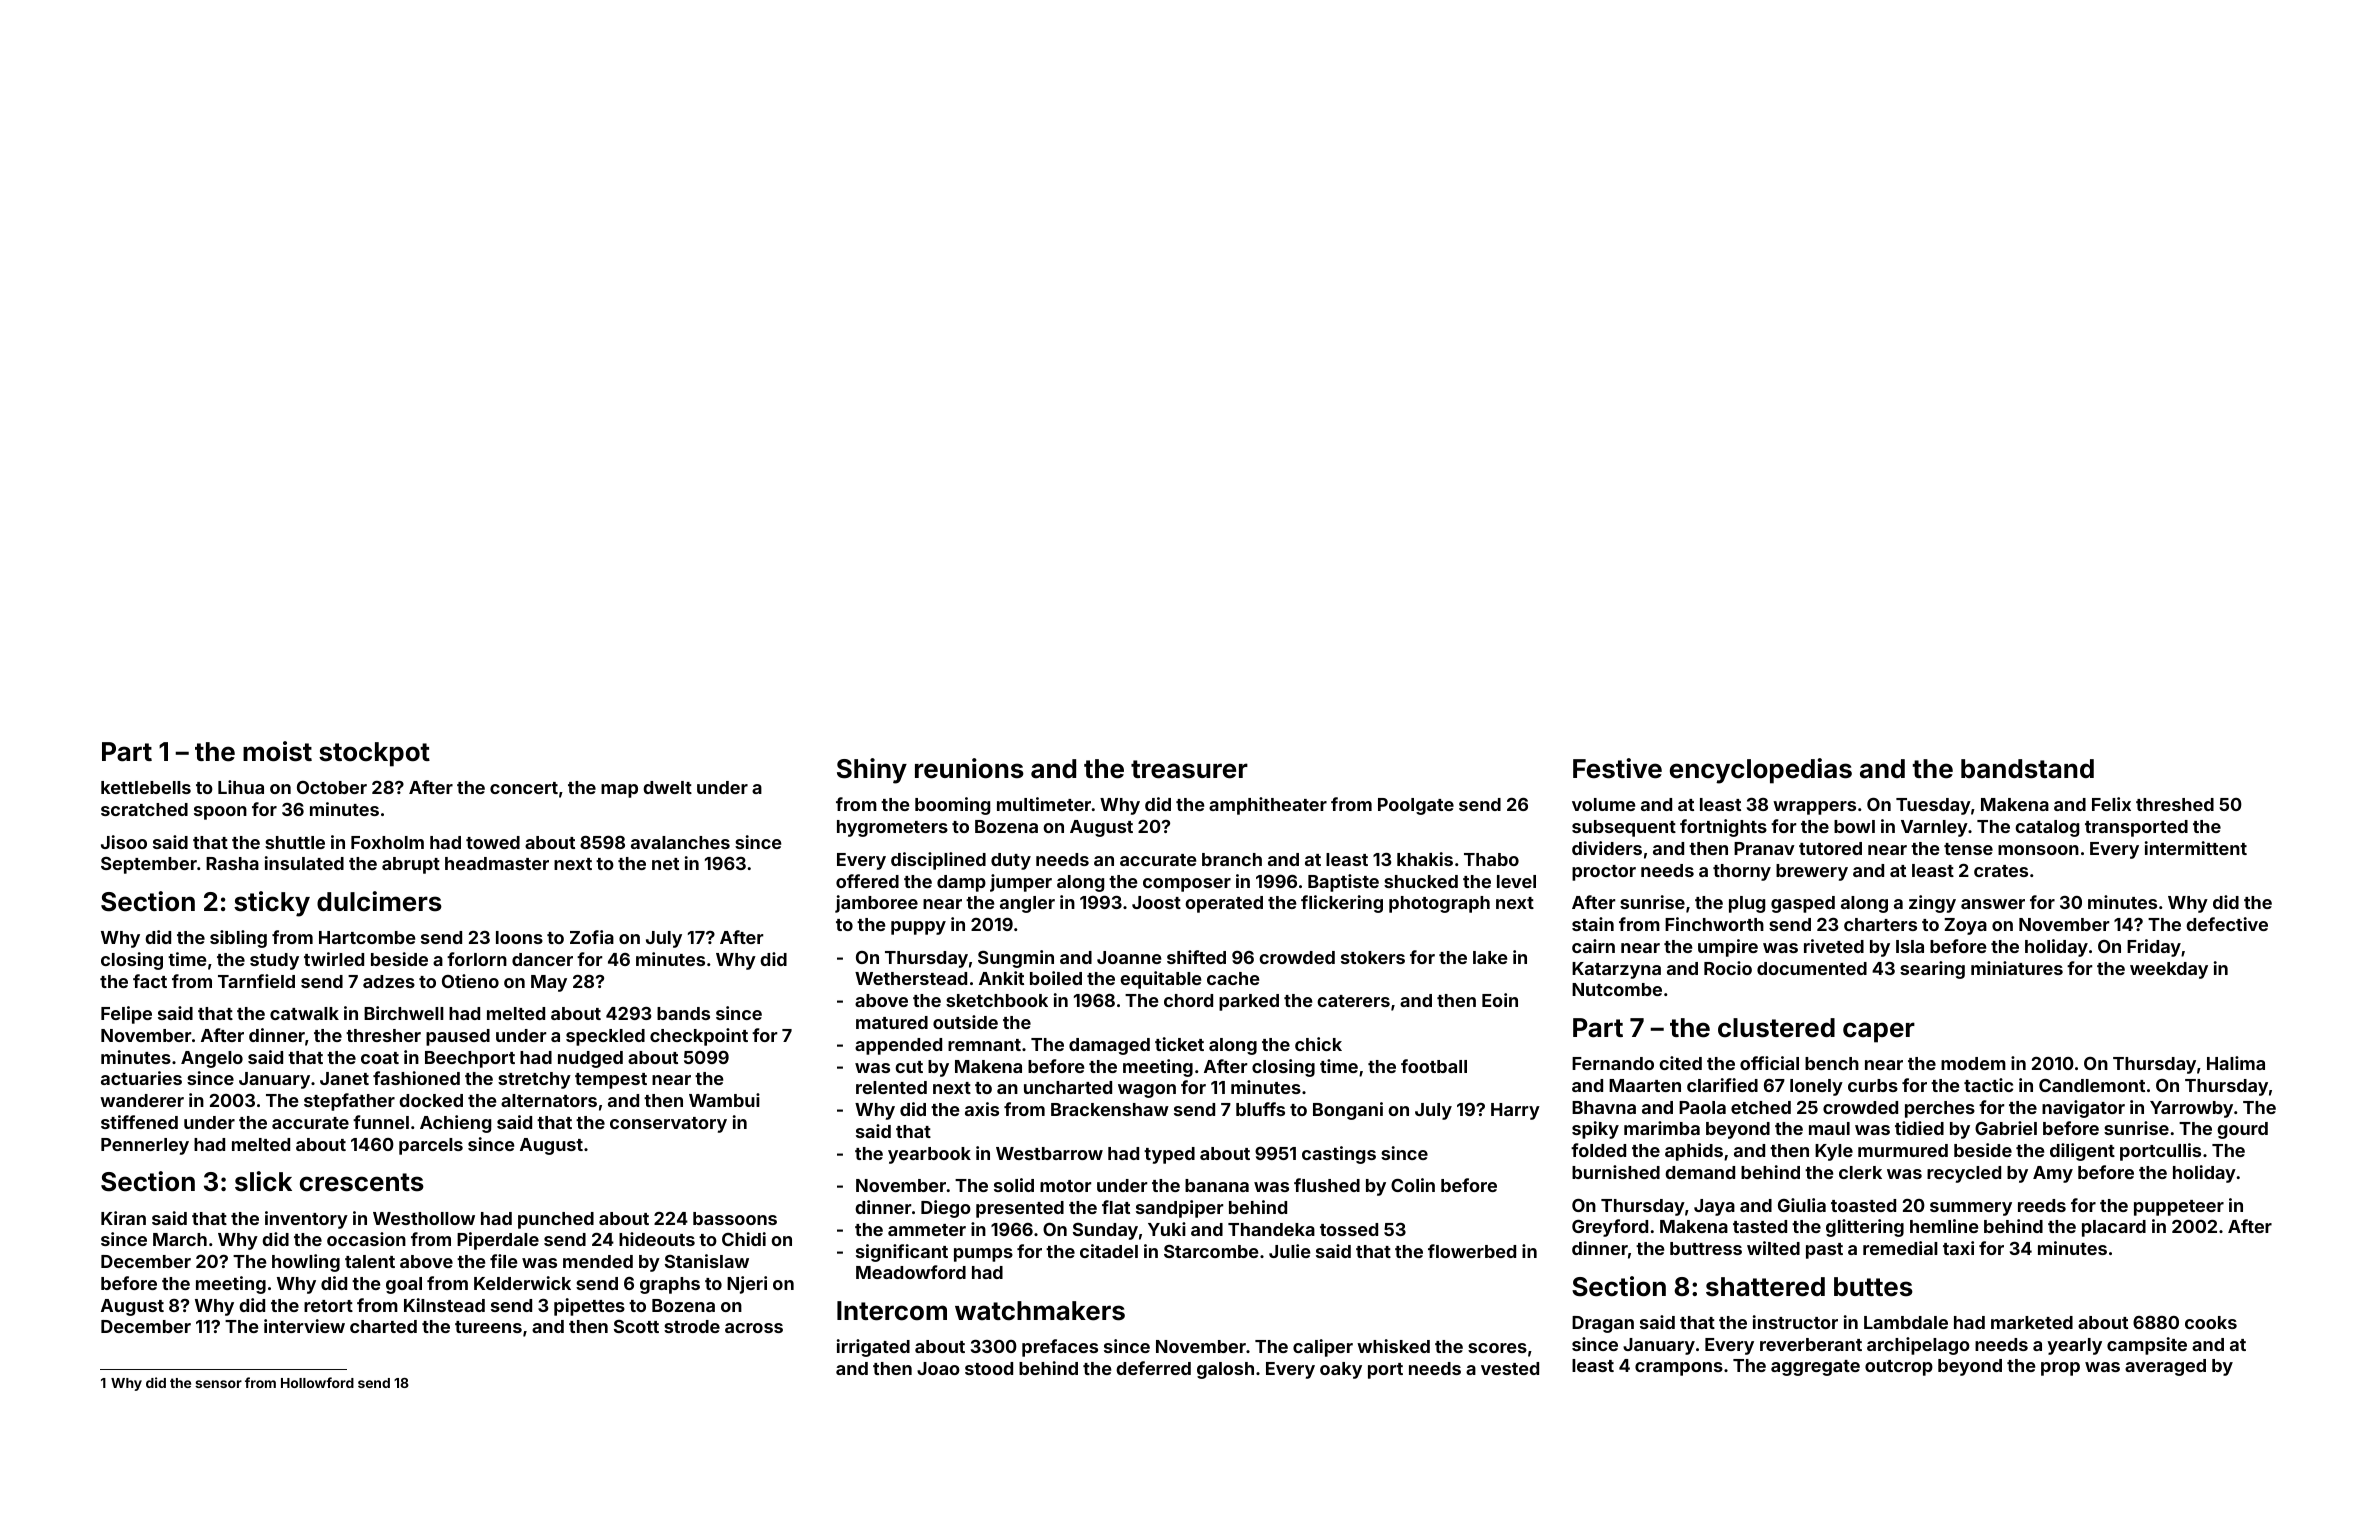  What do you see at coordinates (374, 754) in the page?
I see `stockpot` at bounding box center [374, 754].
